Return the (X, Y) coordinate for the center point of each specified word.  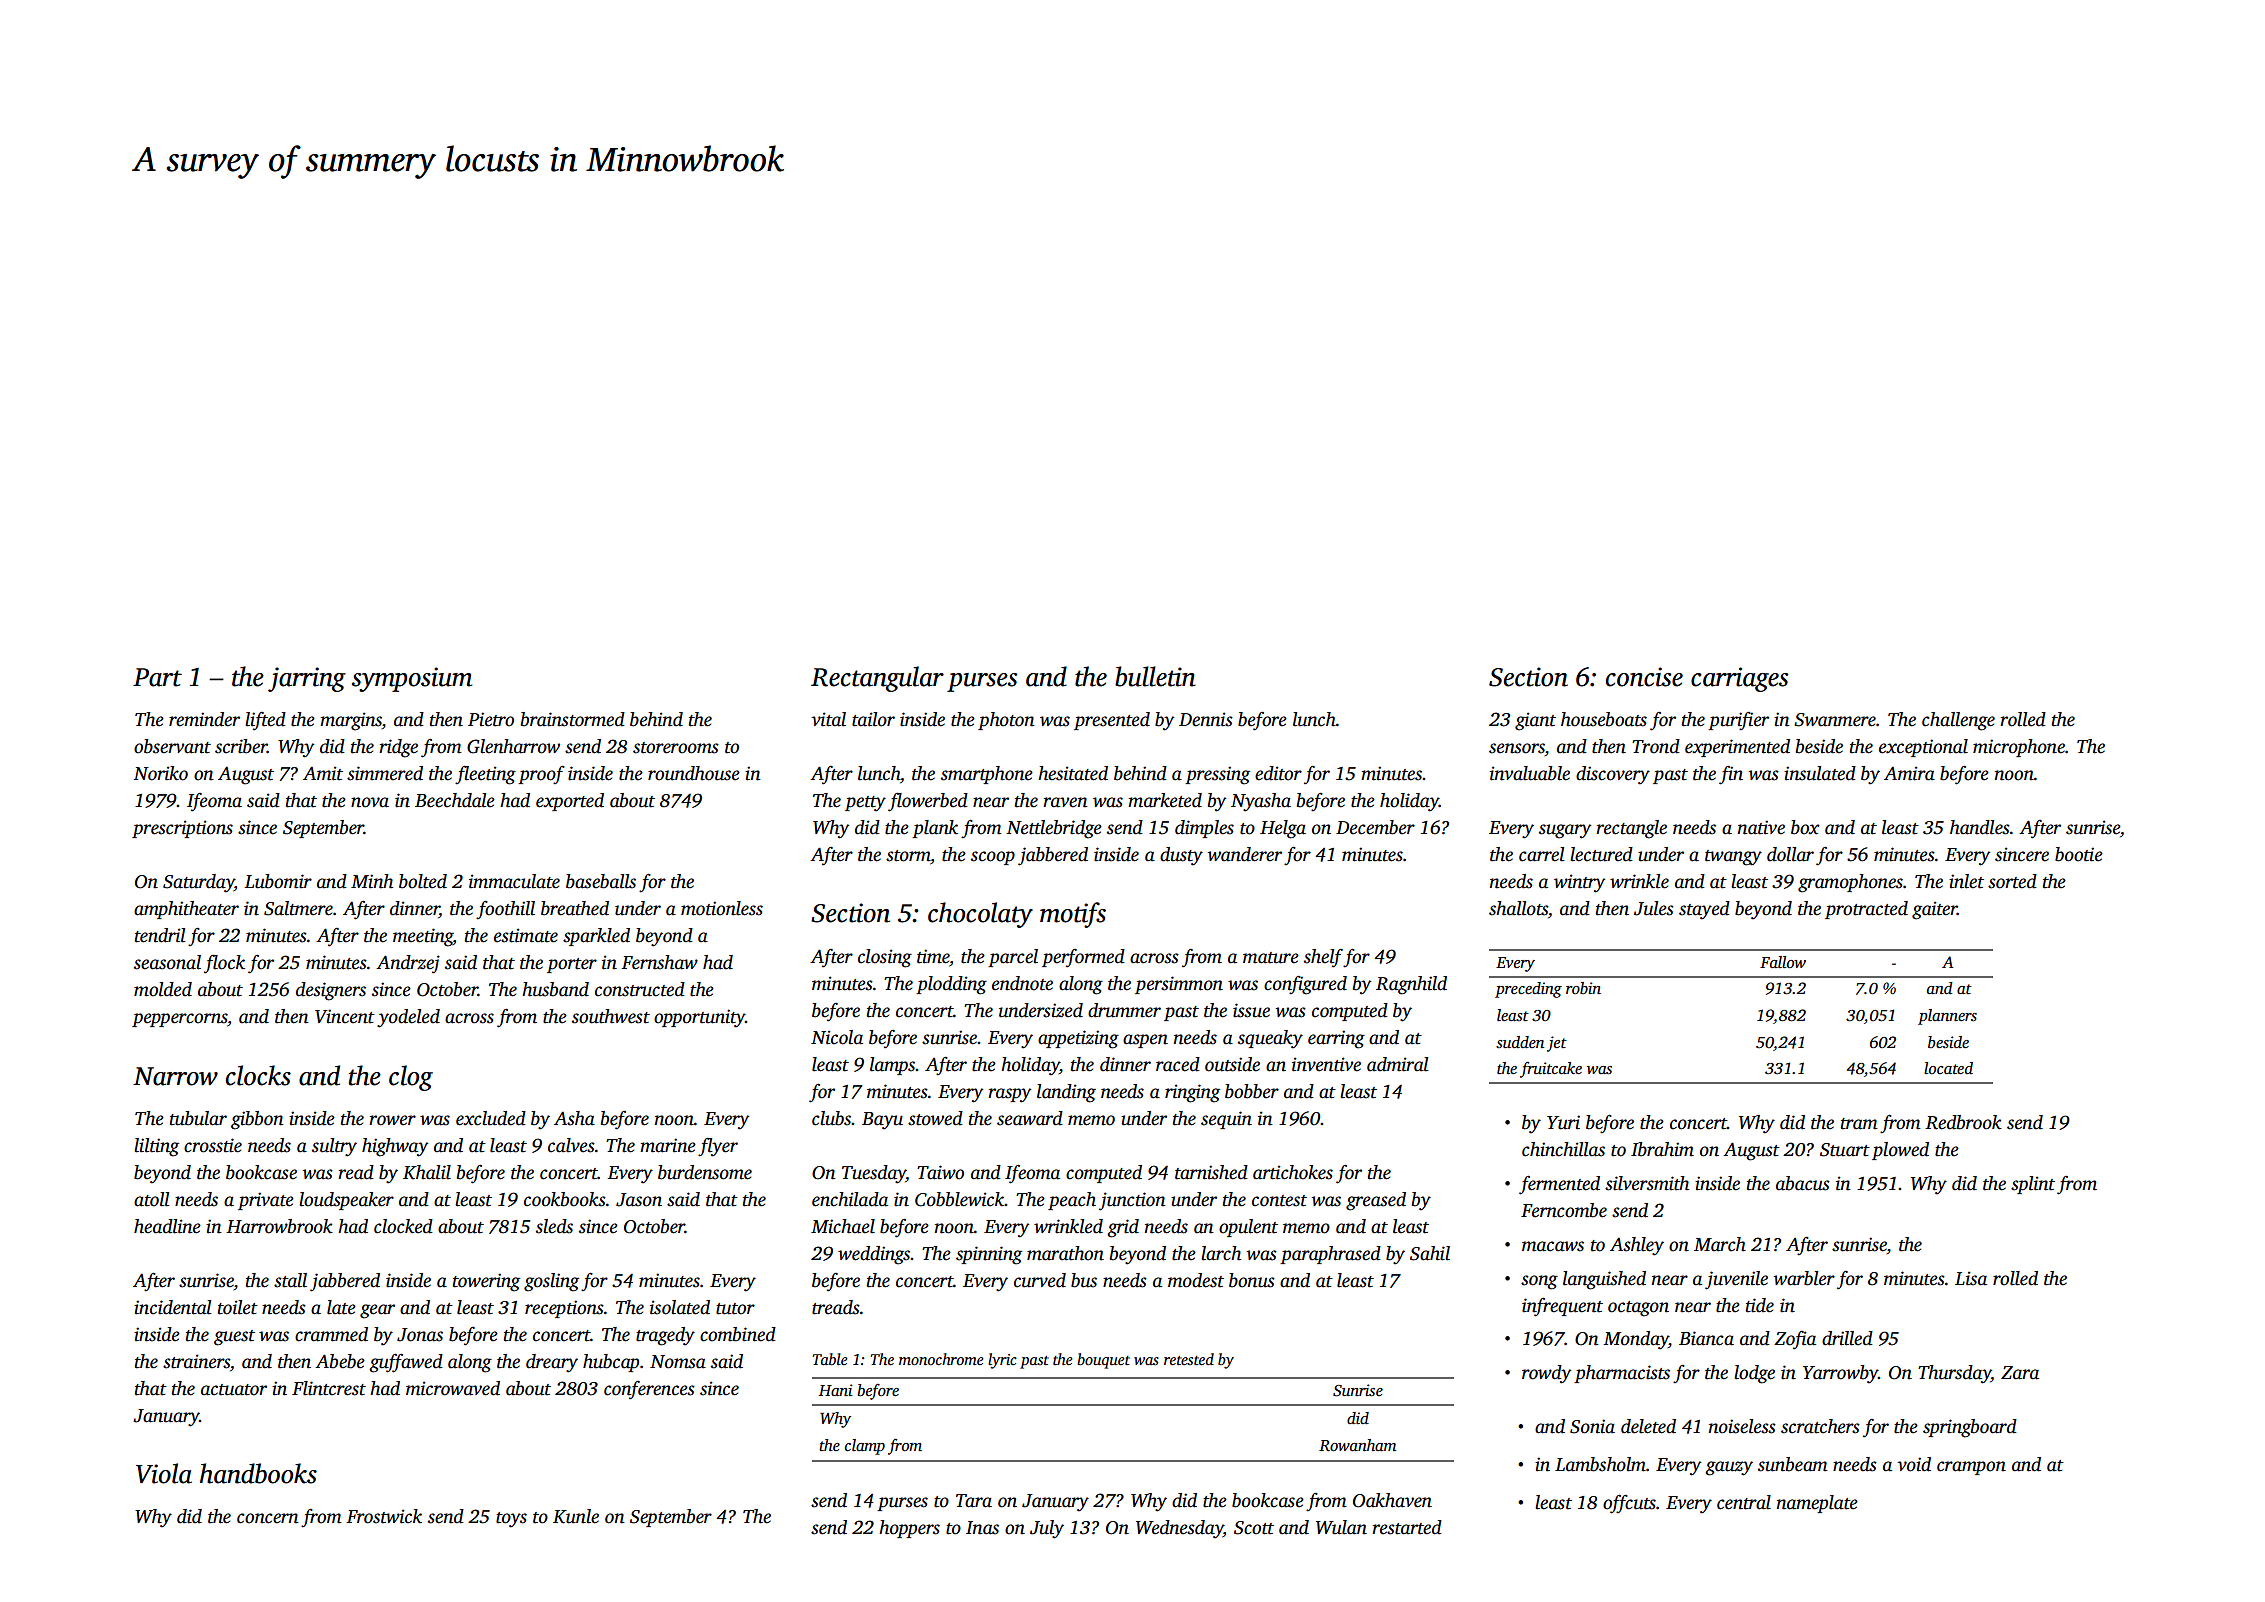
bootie (2079, 854)
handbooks (258, 1473)
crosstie (213, 1145)
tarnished (1211, 1172)
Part (157, 677)
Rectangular (877, 679)
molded (163, 989)
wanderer (1245, 854)
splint (2033, 1185)
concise (1644, 677)
